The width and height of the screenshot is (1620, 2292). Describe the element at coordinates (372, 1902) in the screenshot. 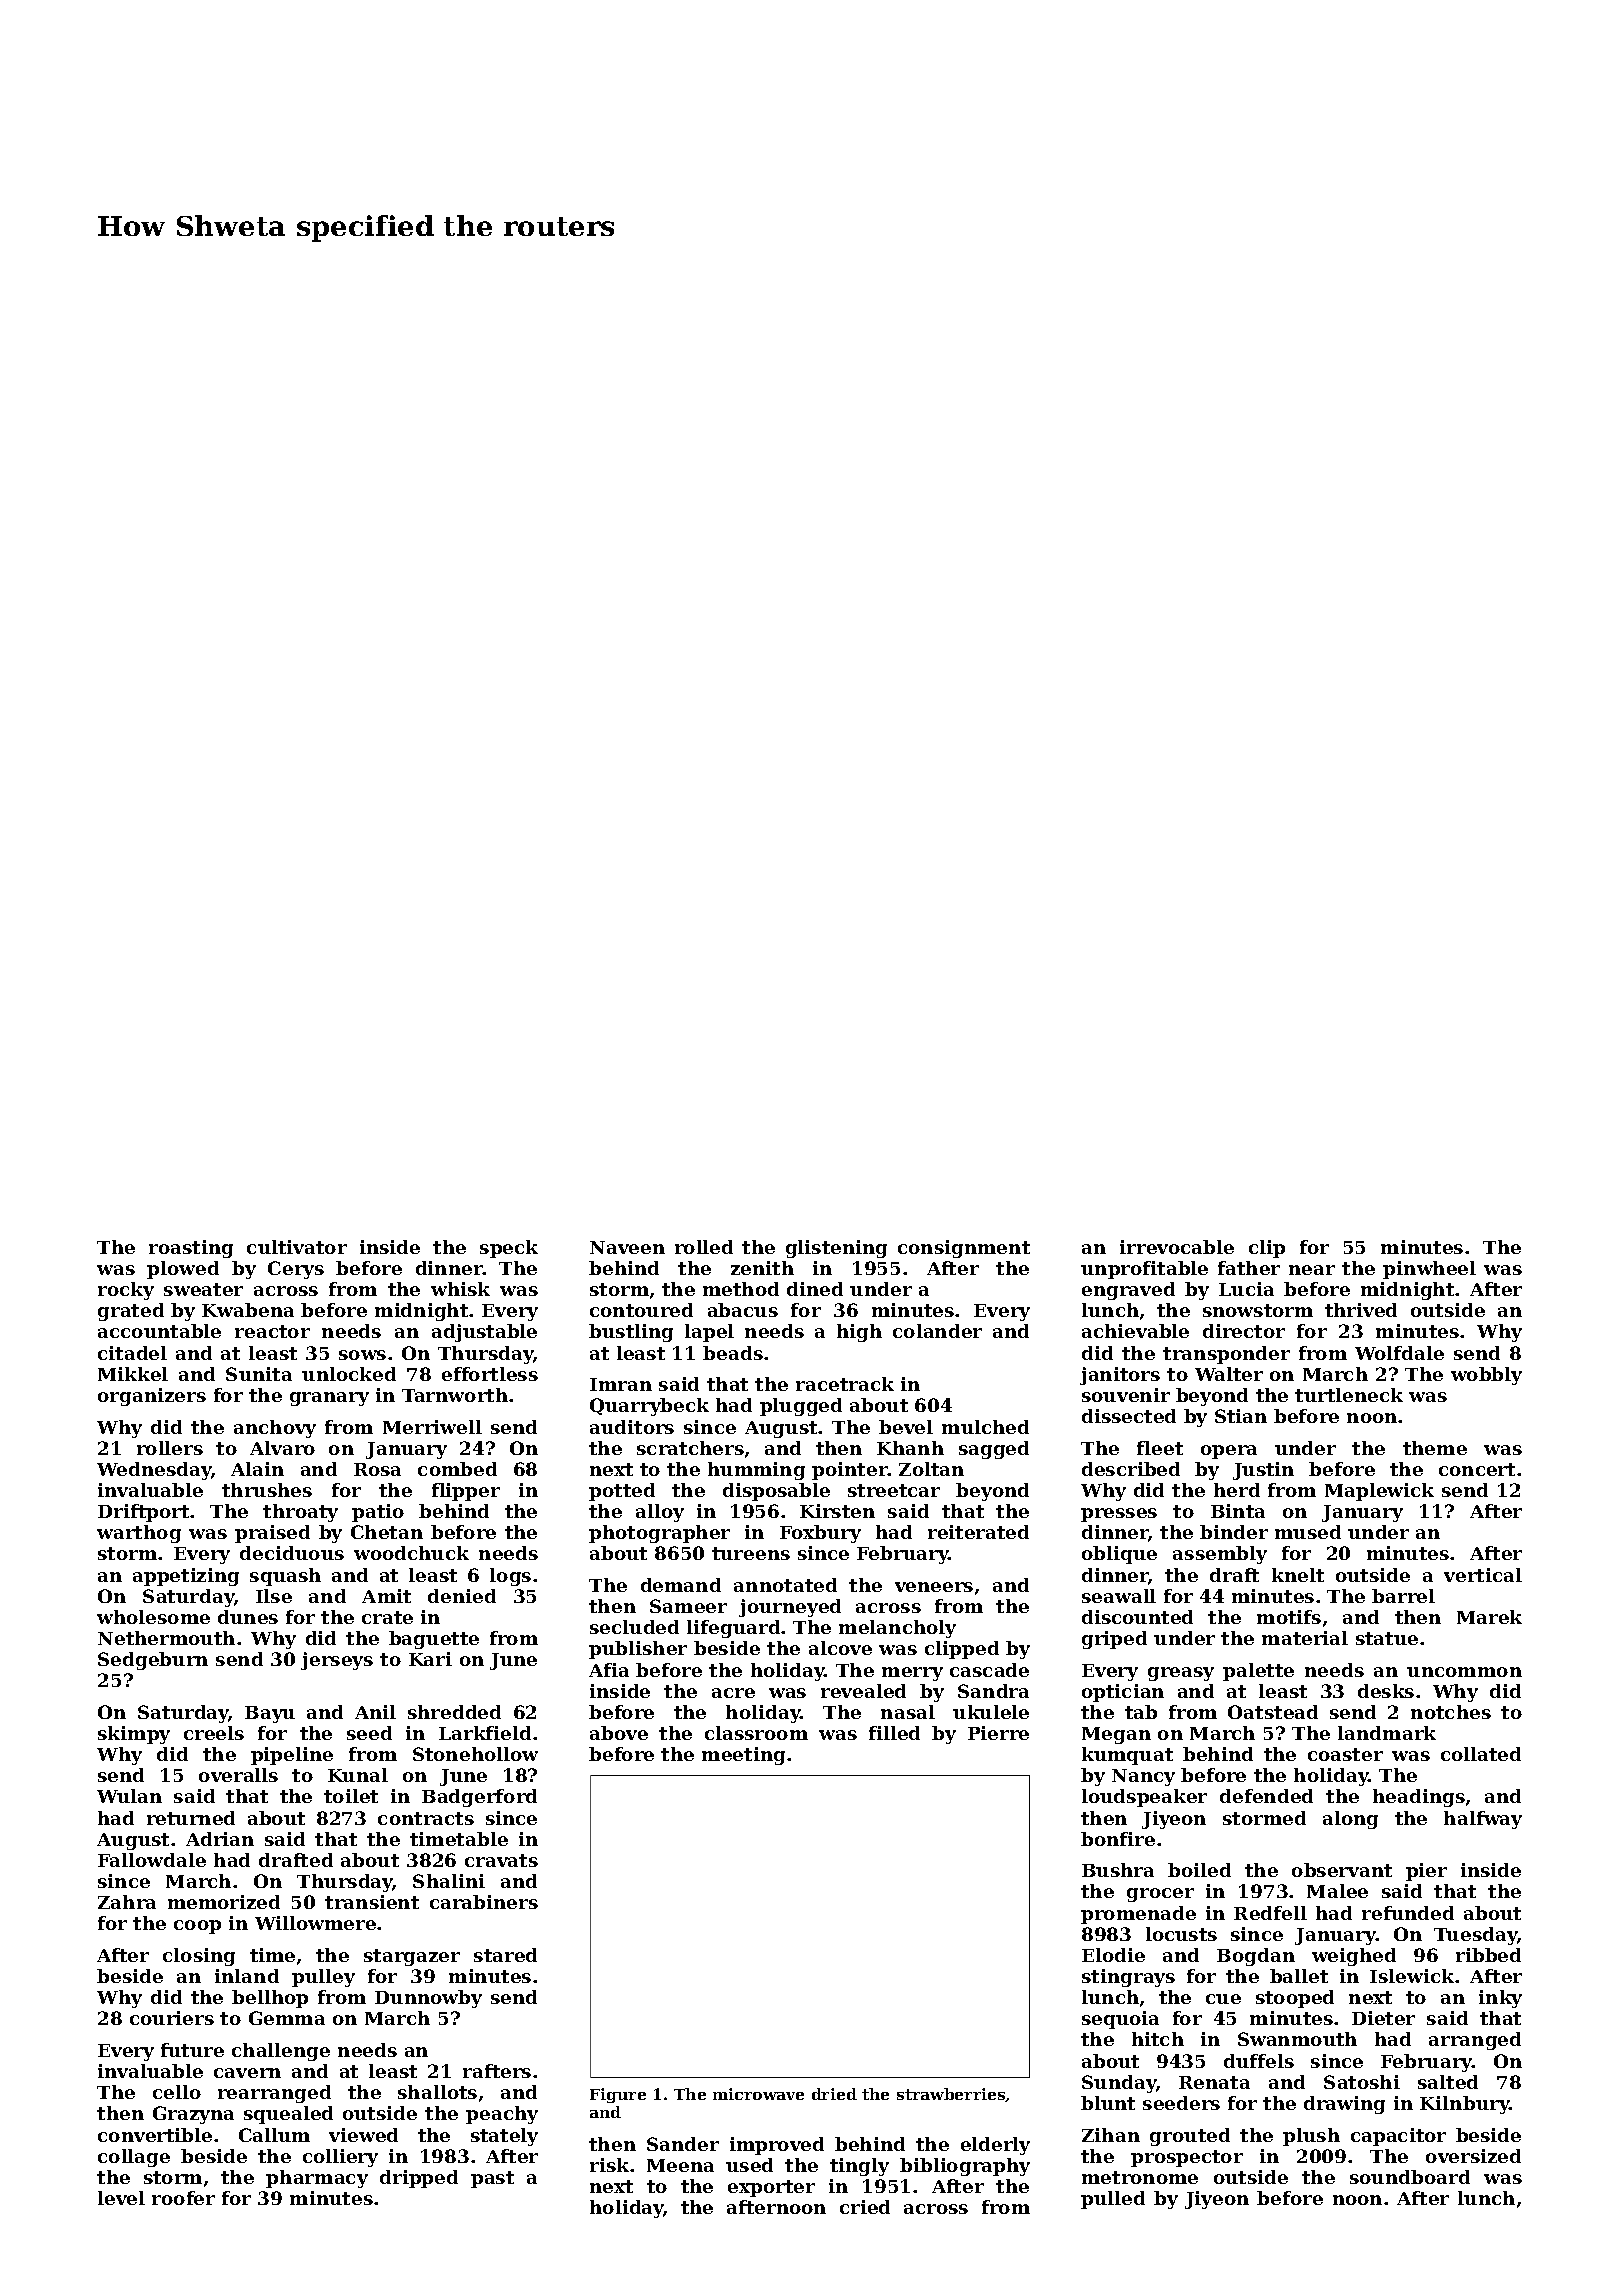

I see `transient` at that location.
